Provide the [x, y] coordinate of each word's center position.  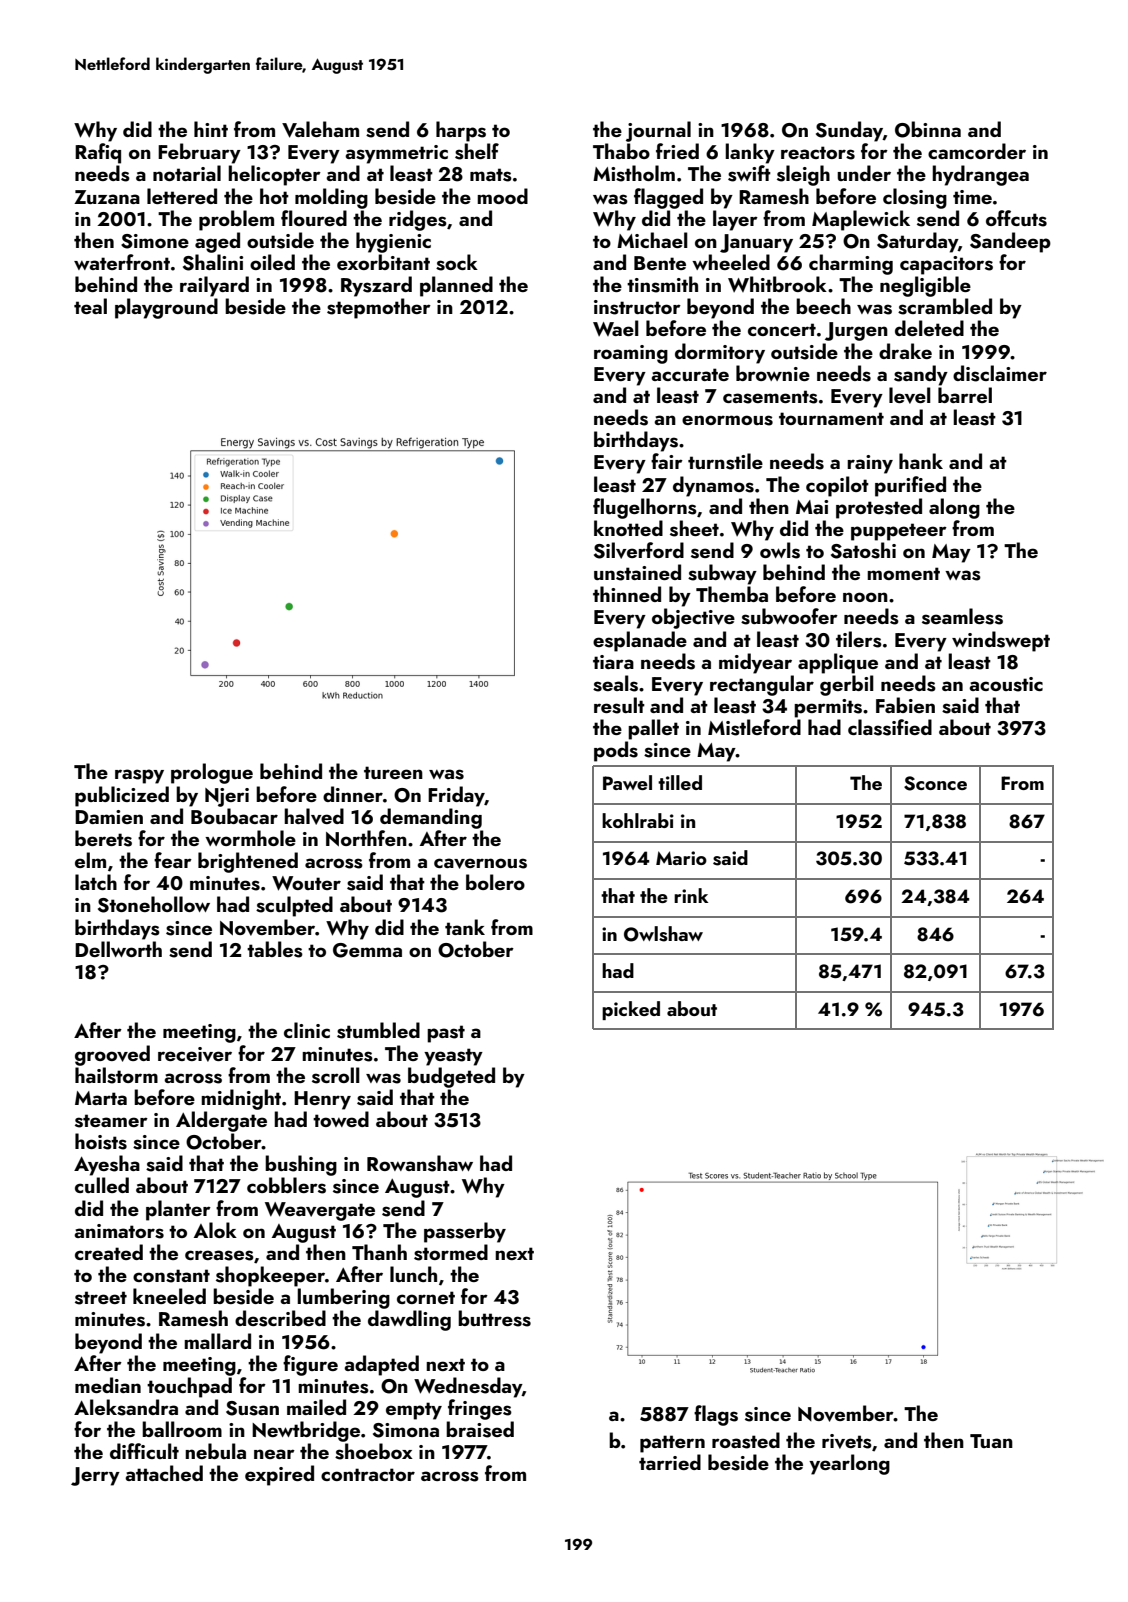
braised [480, 1429]
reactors [818, 153]
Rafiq [98, 153]
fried [677, 151]
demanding [431, 818]
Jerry [95, 1476]
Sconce [935, 783]
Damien [109, 817]
